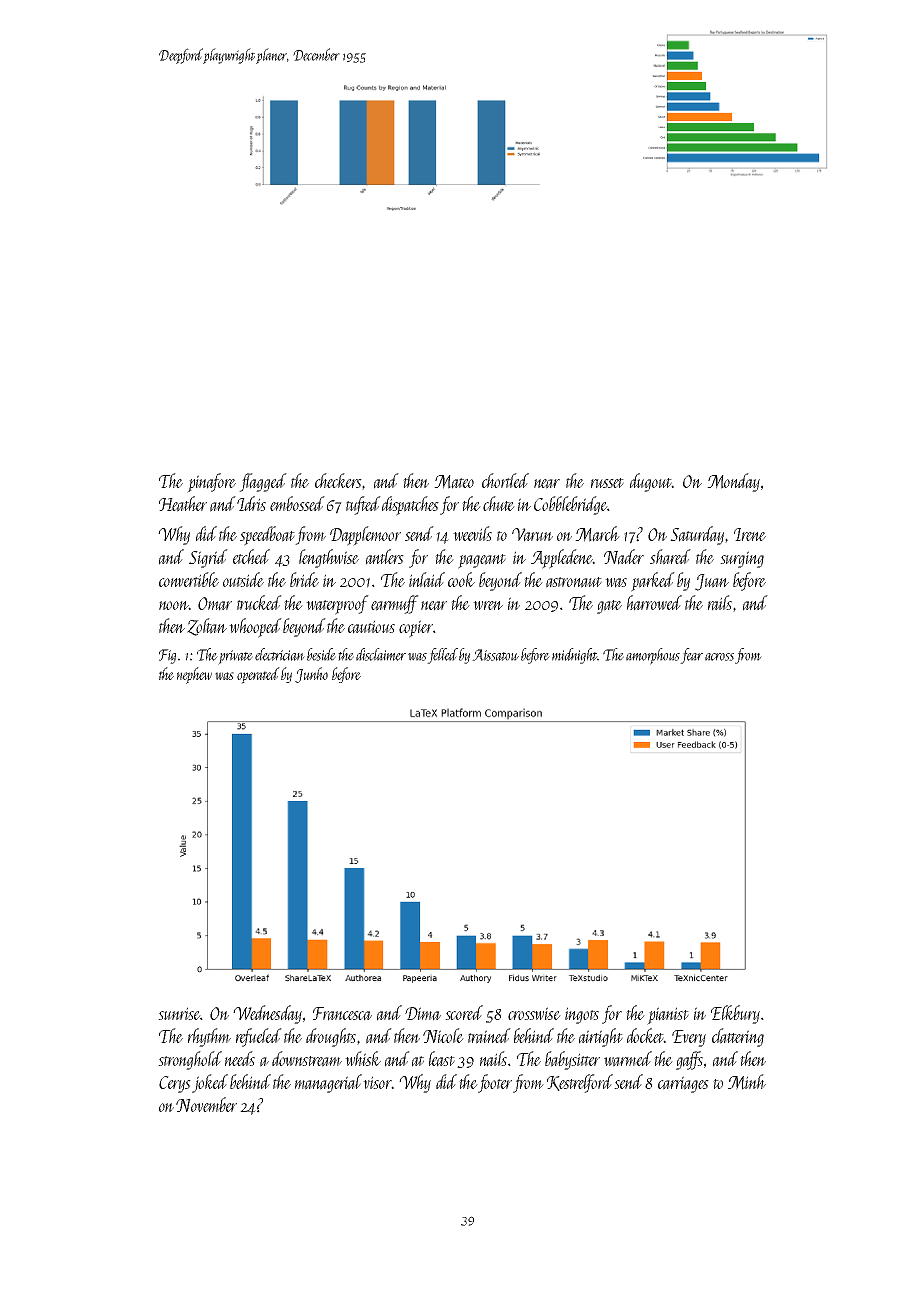  What do you see at coordinates (258, 675) in the image?
I see `operated` at bounding box center [258, 675].
